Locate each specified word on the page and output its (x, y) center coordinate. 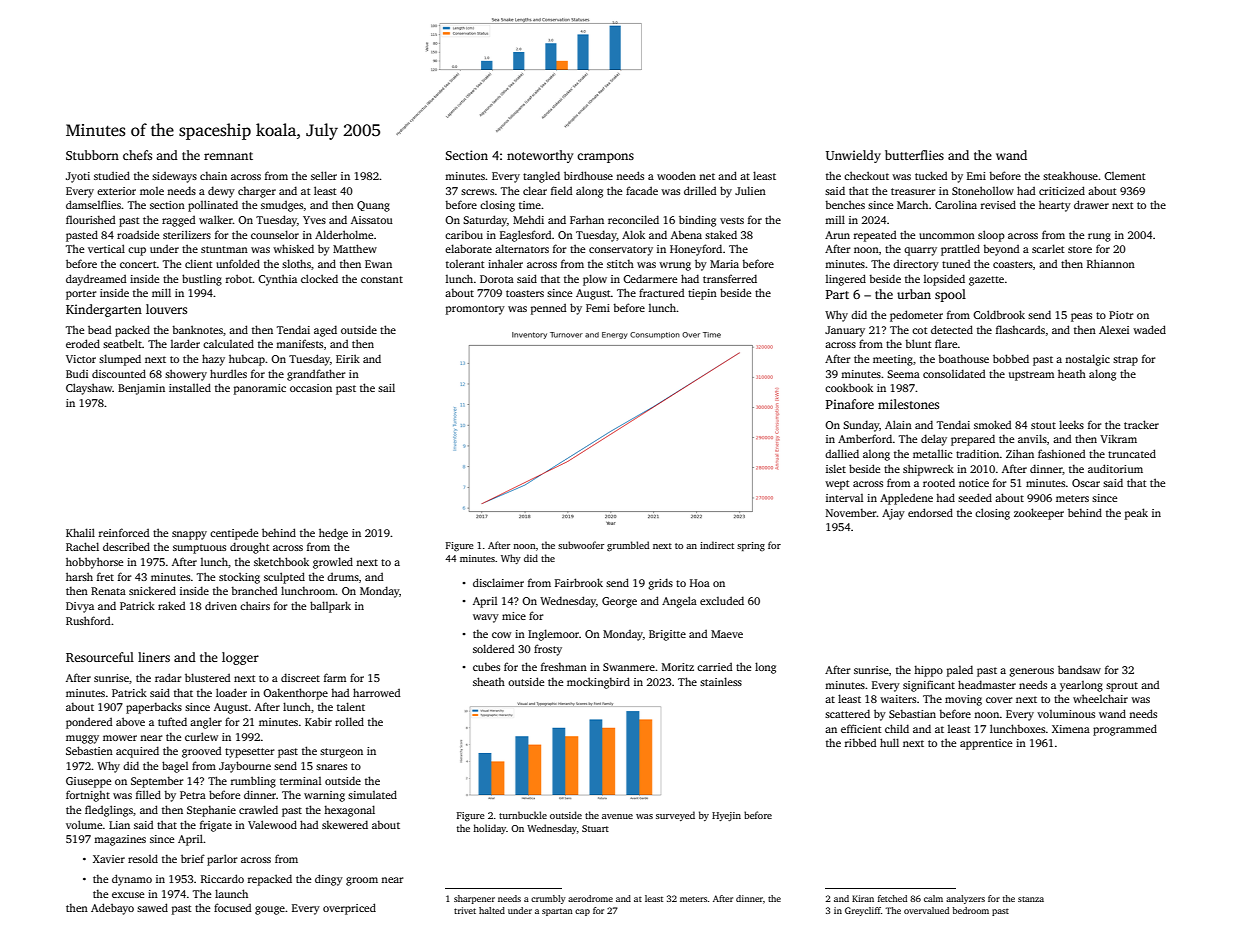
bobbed (1011, 358)
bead (100, 329)
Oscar (1086, 483)
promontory (475, 310)
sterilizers (187, 234)
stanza (1031, 899)
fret (105, 576)
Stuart (595, 828)
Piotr (1121, 315)
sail (386, 387)
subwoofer (581, 545)
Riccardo (222, 878)
